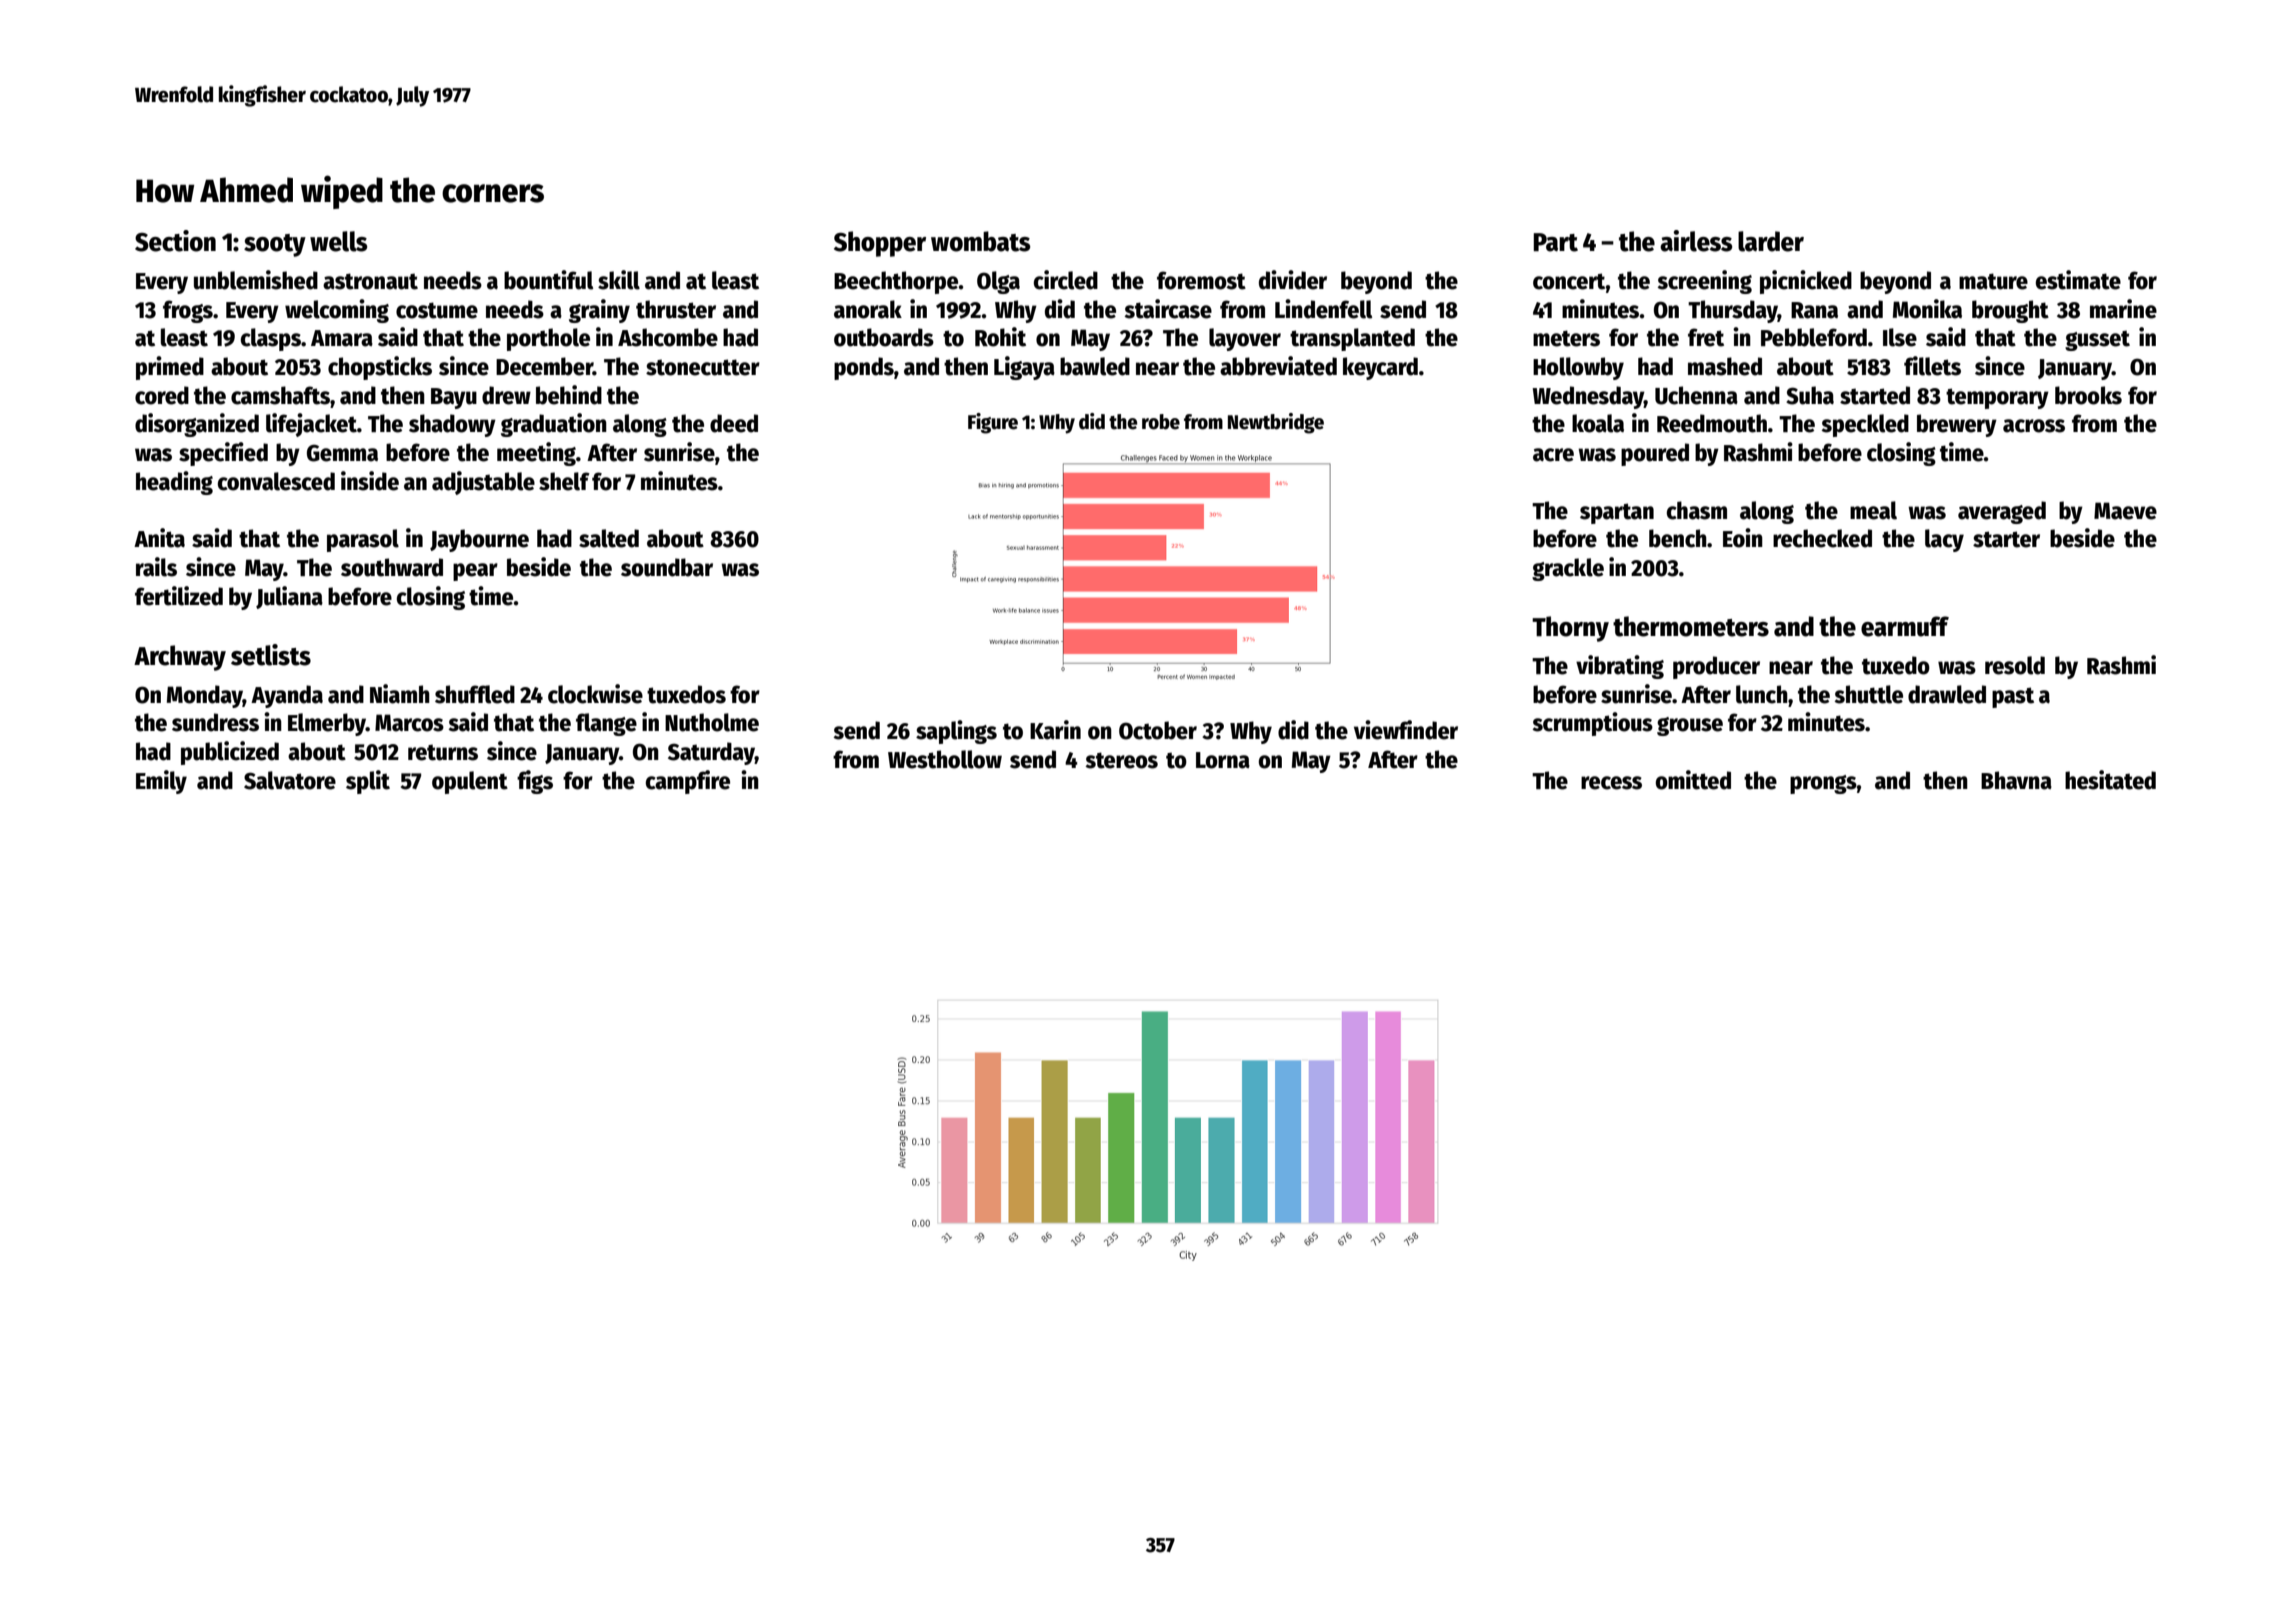 Image resolution: width=2292 pixels, height=1620 pixels. Describe the element at coordinates (2125, 511) in the page. I see `Maeve` at that location.
